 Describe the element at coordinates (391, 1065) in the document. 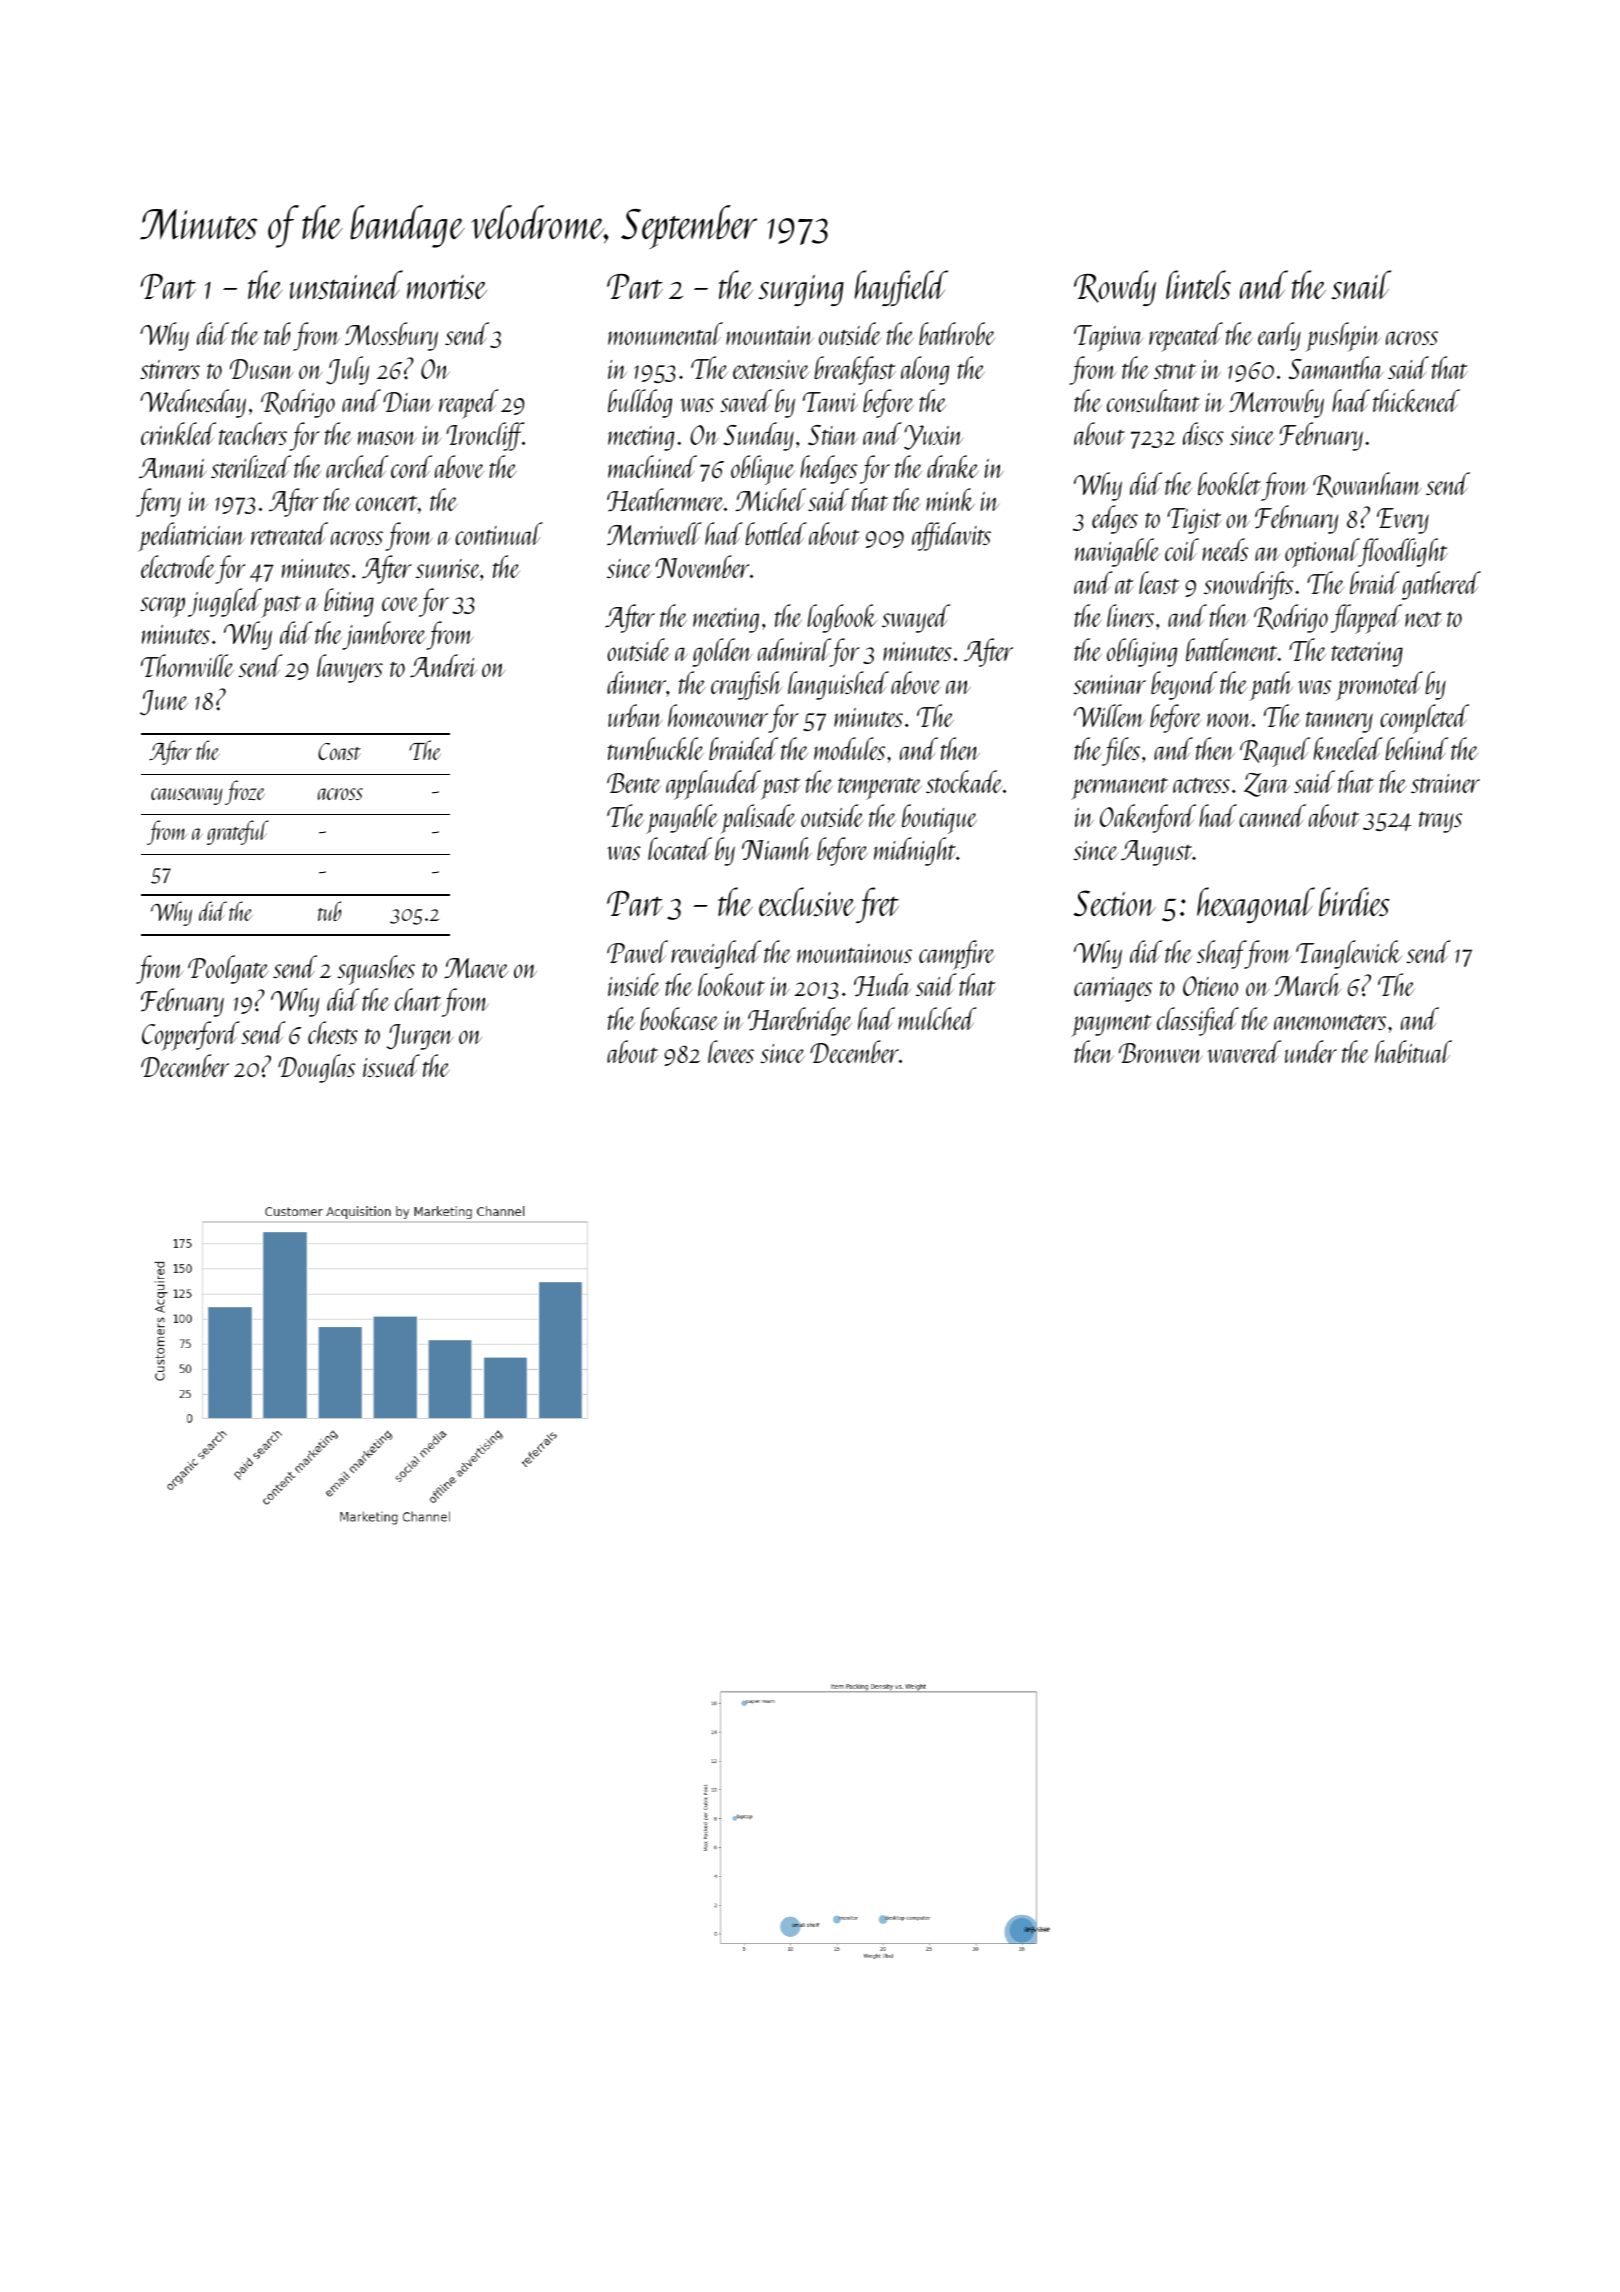

I see `issued` at that location.
